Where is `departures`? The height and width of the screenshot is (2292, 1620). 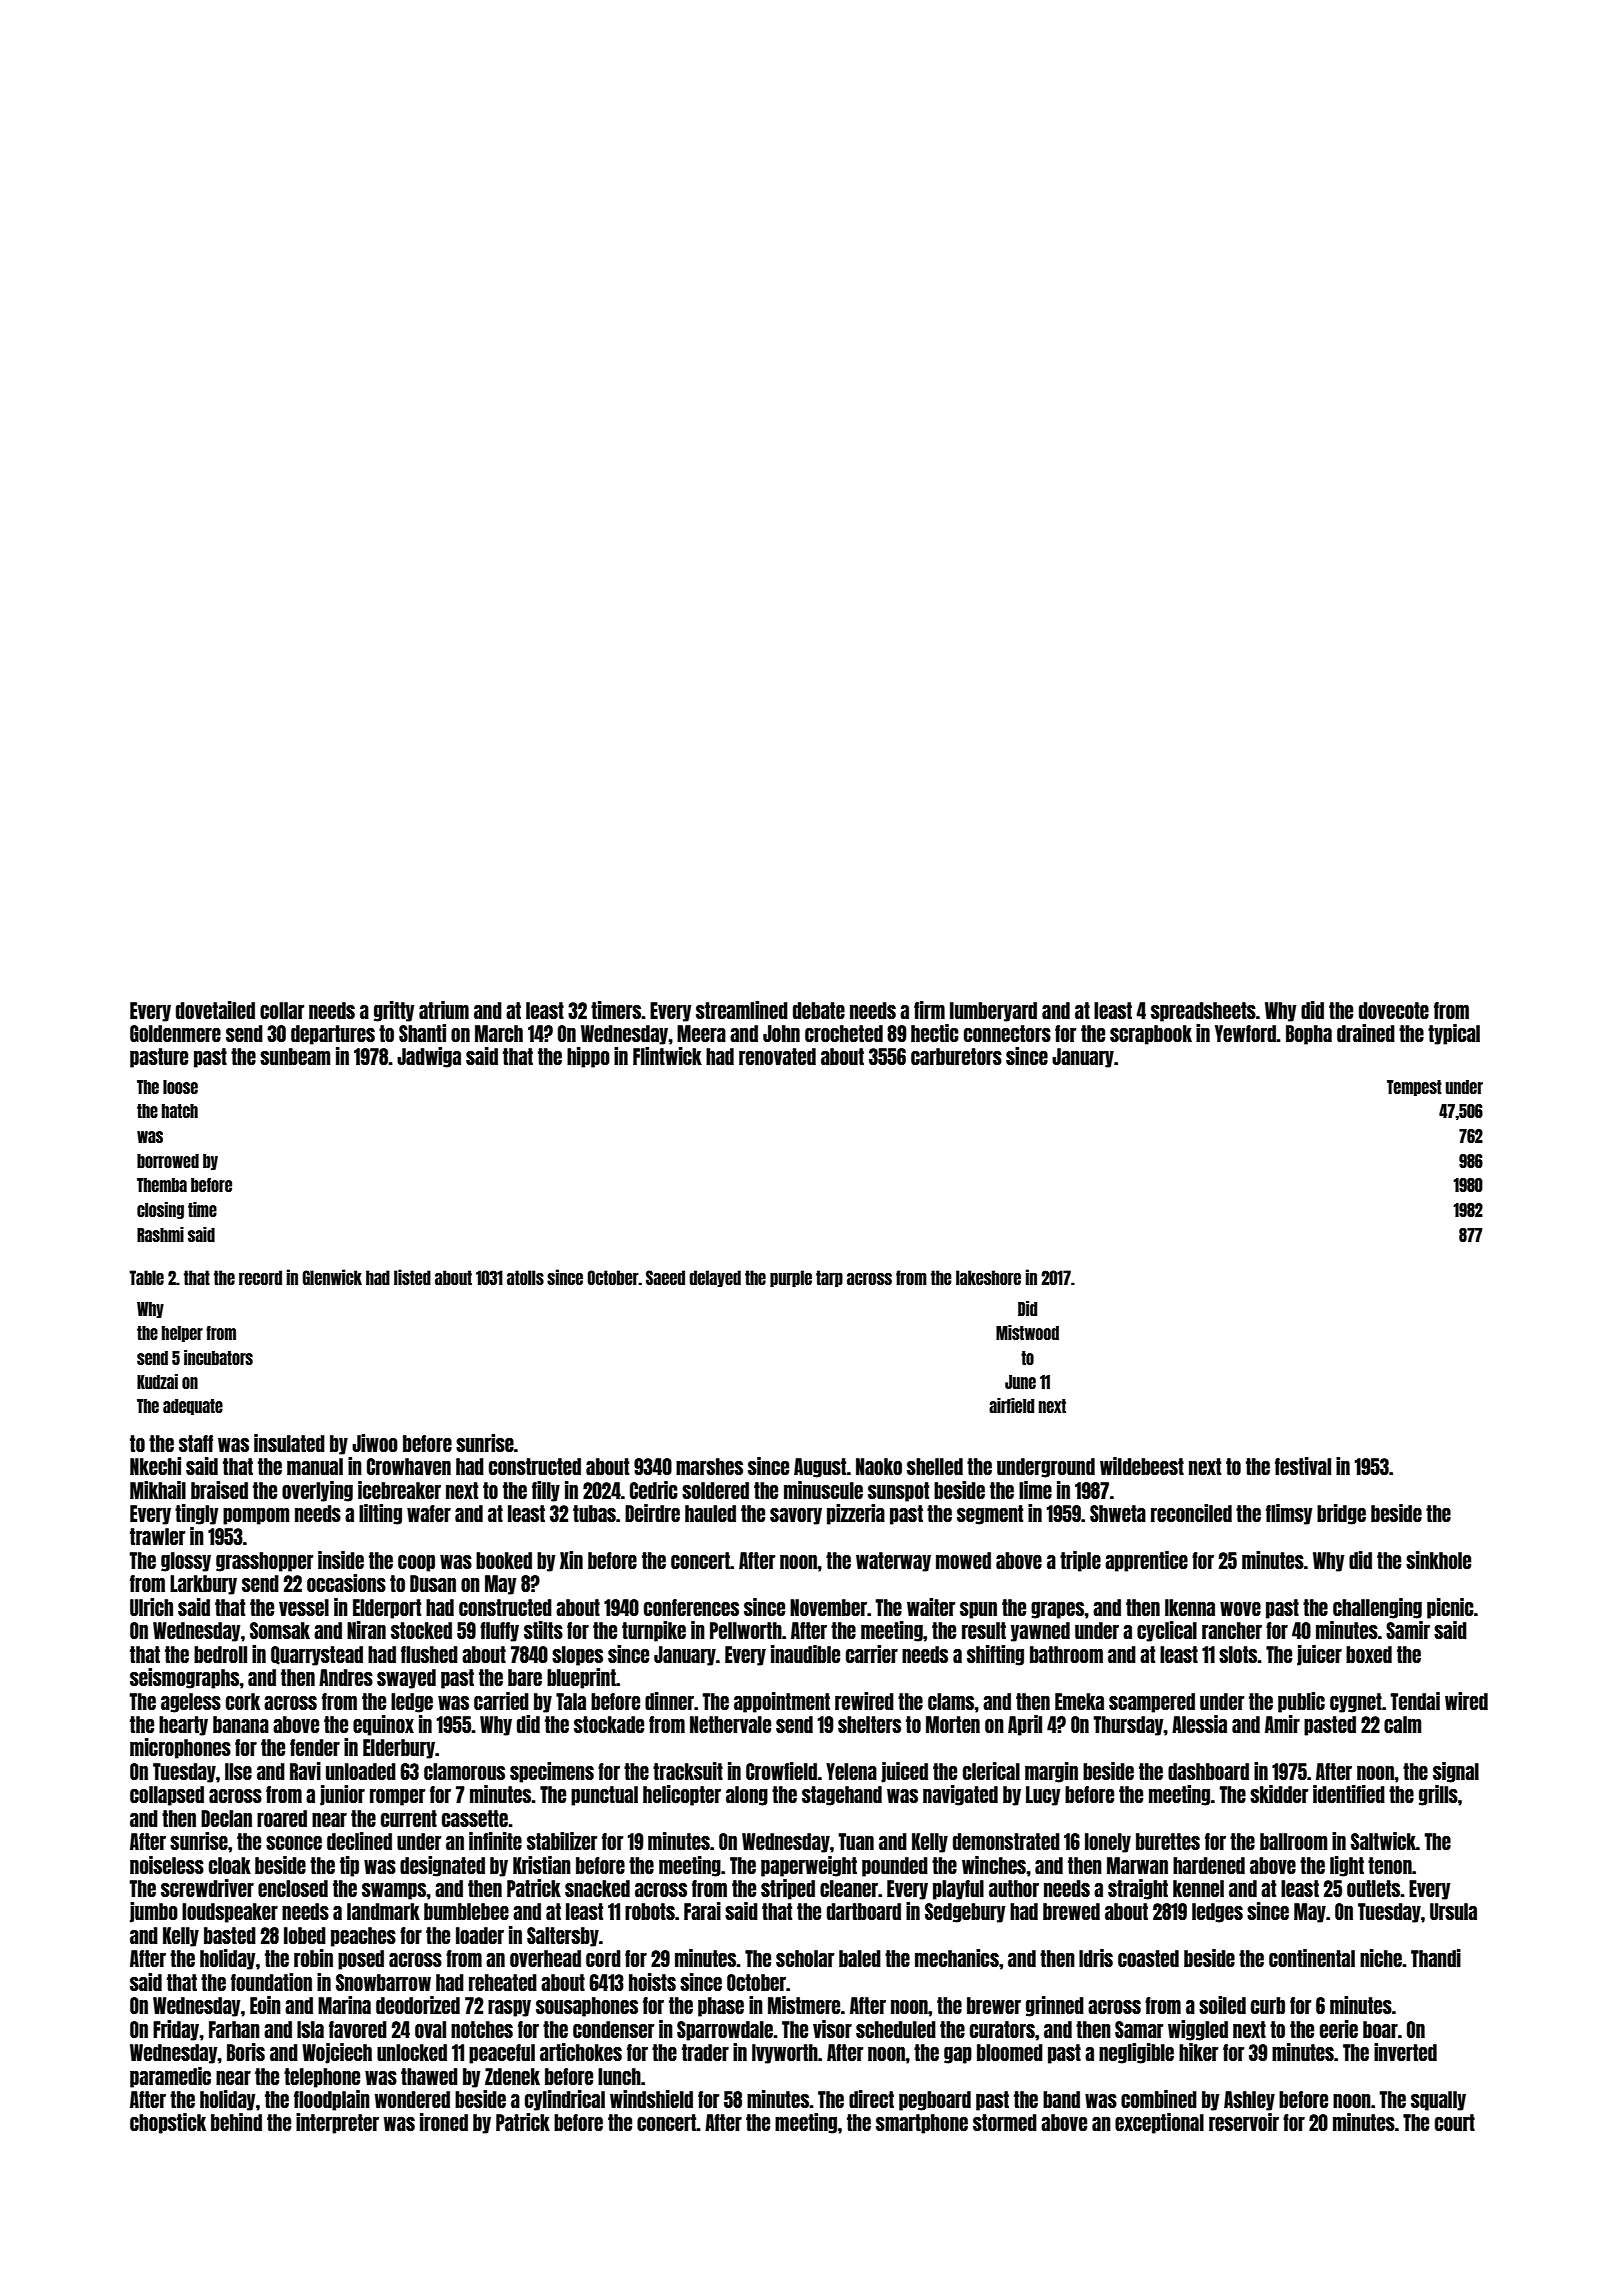
departures is located at coordinates (333, 1035).
